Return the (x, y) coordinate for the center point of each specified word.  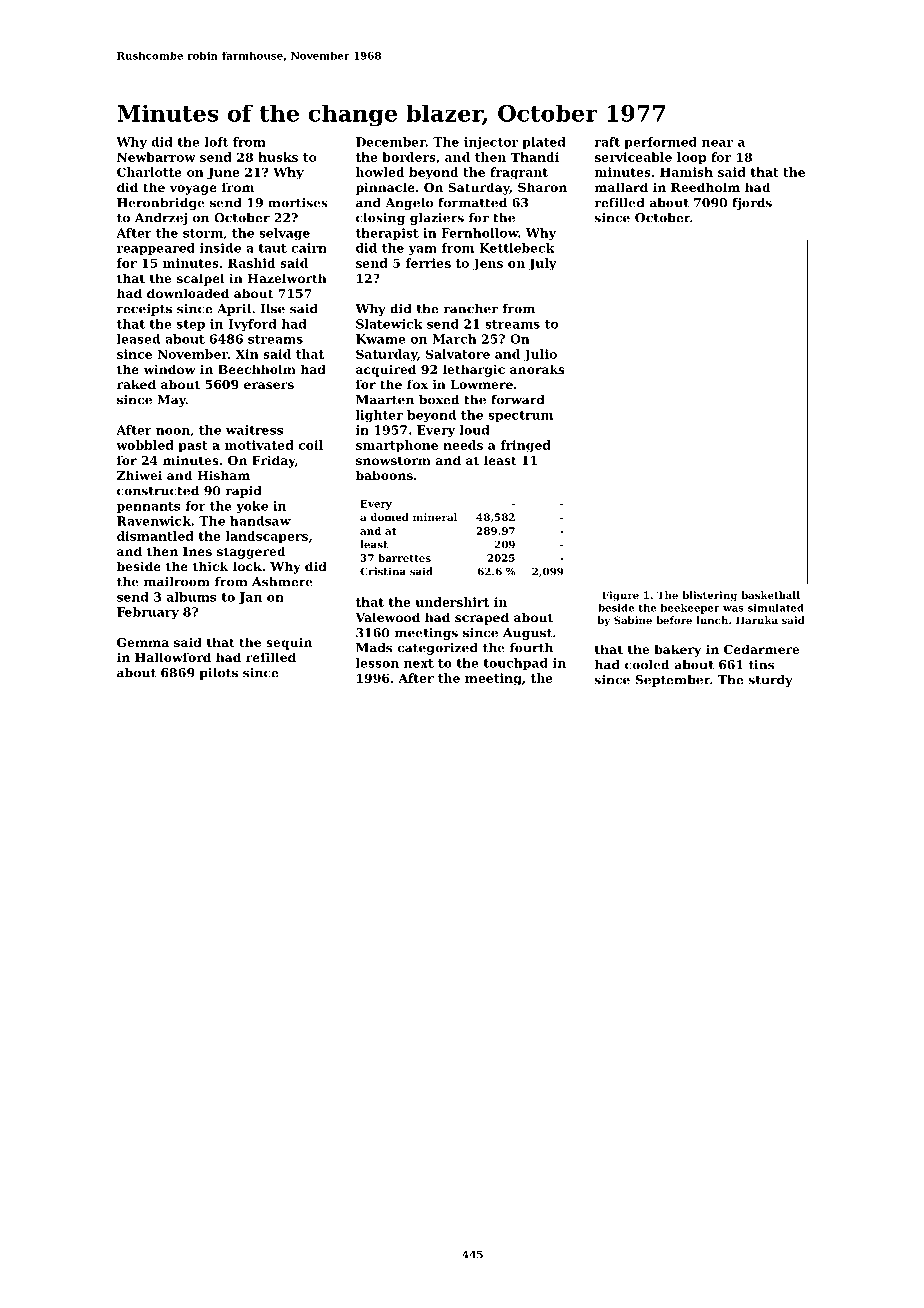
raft (607, 142)
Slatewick (389, 324)
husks (278, 157)
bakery (677, 650)
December (391, 142)
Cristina (383, 571)
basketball (770, 595)
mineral (435, 517)
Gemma (143, 642)
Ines (197, 551)
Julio (540, 355)
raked (136, 384)
